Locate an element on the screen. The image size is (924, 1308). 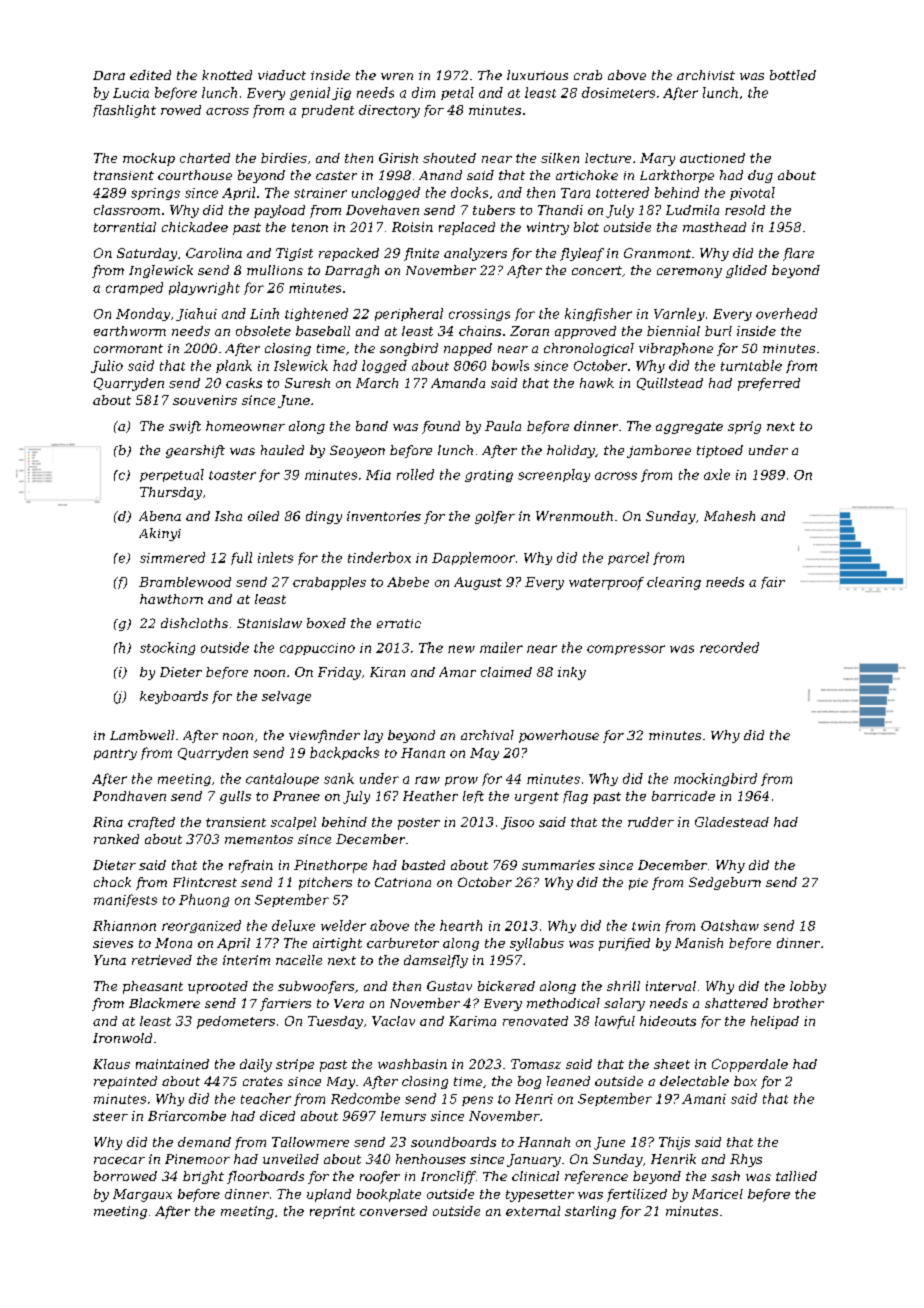
mockingbird is located at coordinates (715, 779).
